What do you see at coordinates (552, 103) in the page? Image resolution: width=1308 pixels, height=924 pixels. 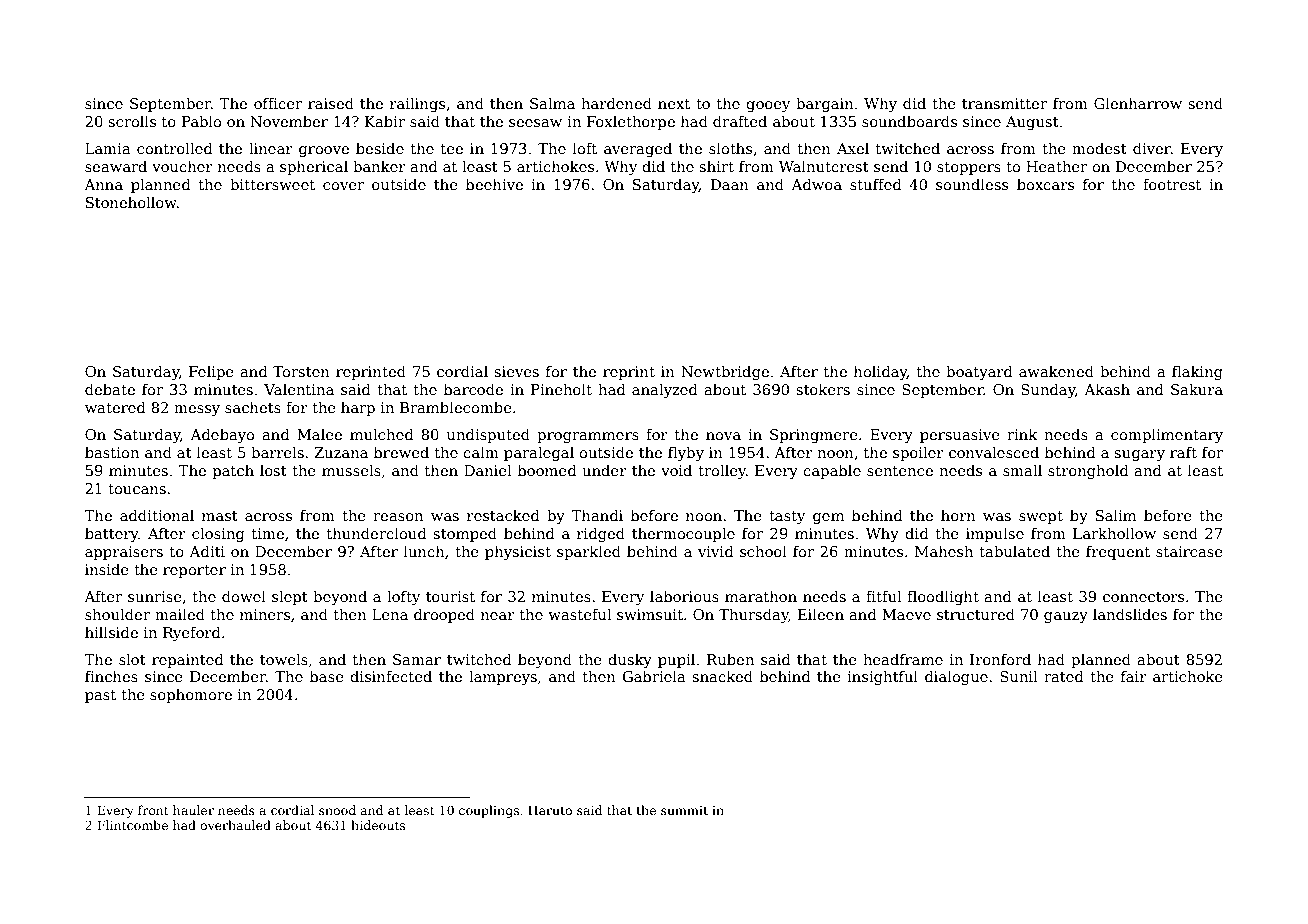 I see `Salma` at bounding box center [552, 103].
